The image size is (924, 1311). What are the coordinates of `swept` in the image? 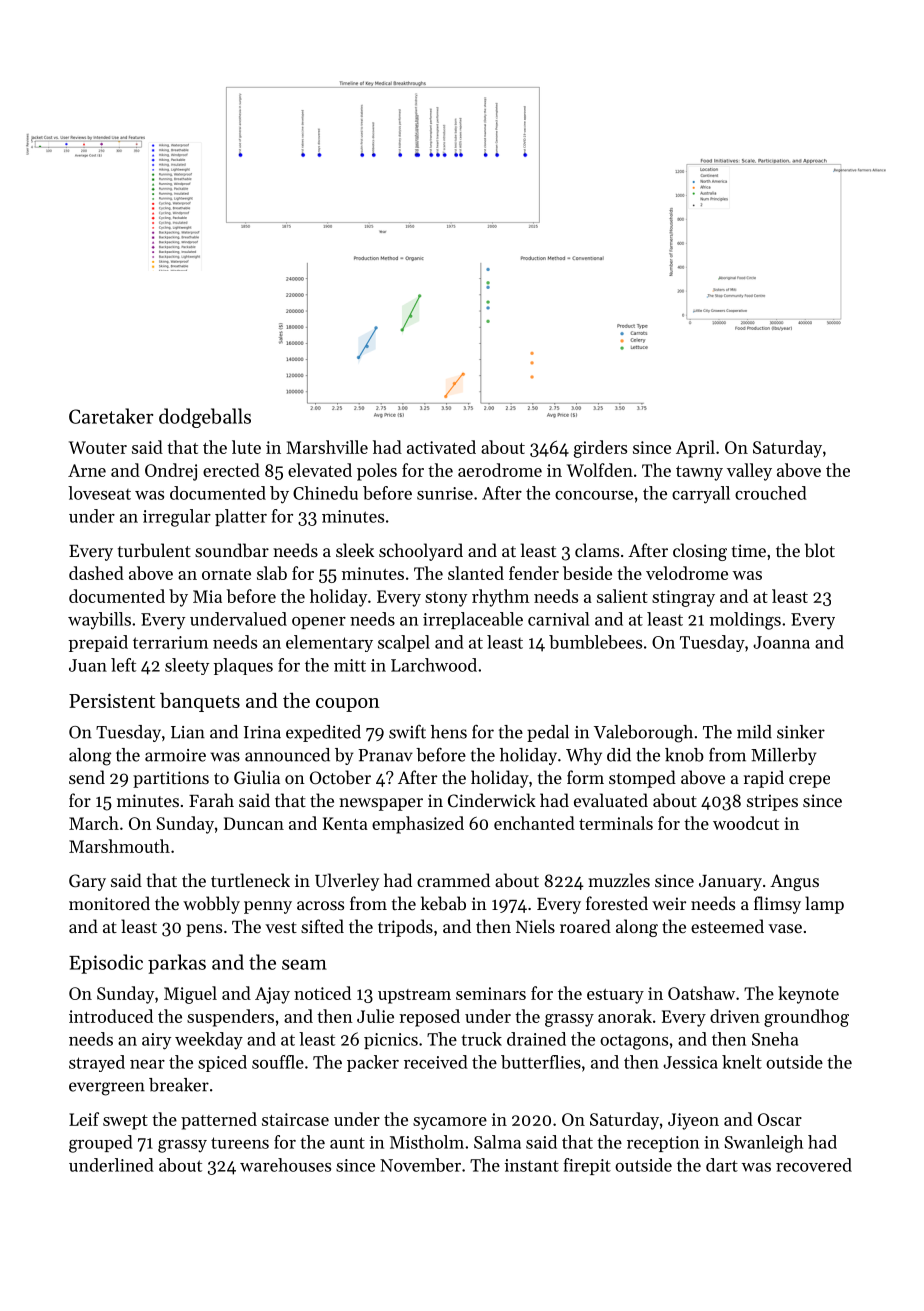 It's located at (125, 1122).
